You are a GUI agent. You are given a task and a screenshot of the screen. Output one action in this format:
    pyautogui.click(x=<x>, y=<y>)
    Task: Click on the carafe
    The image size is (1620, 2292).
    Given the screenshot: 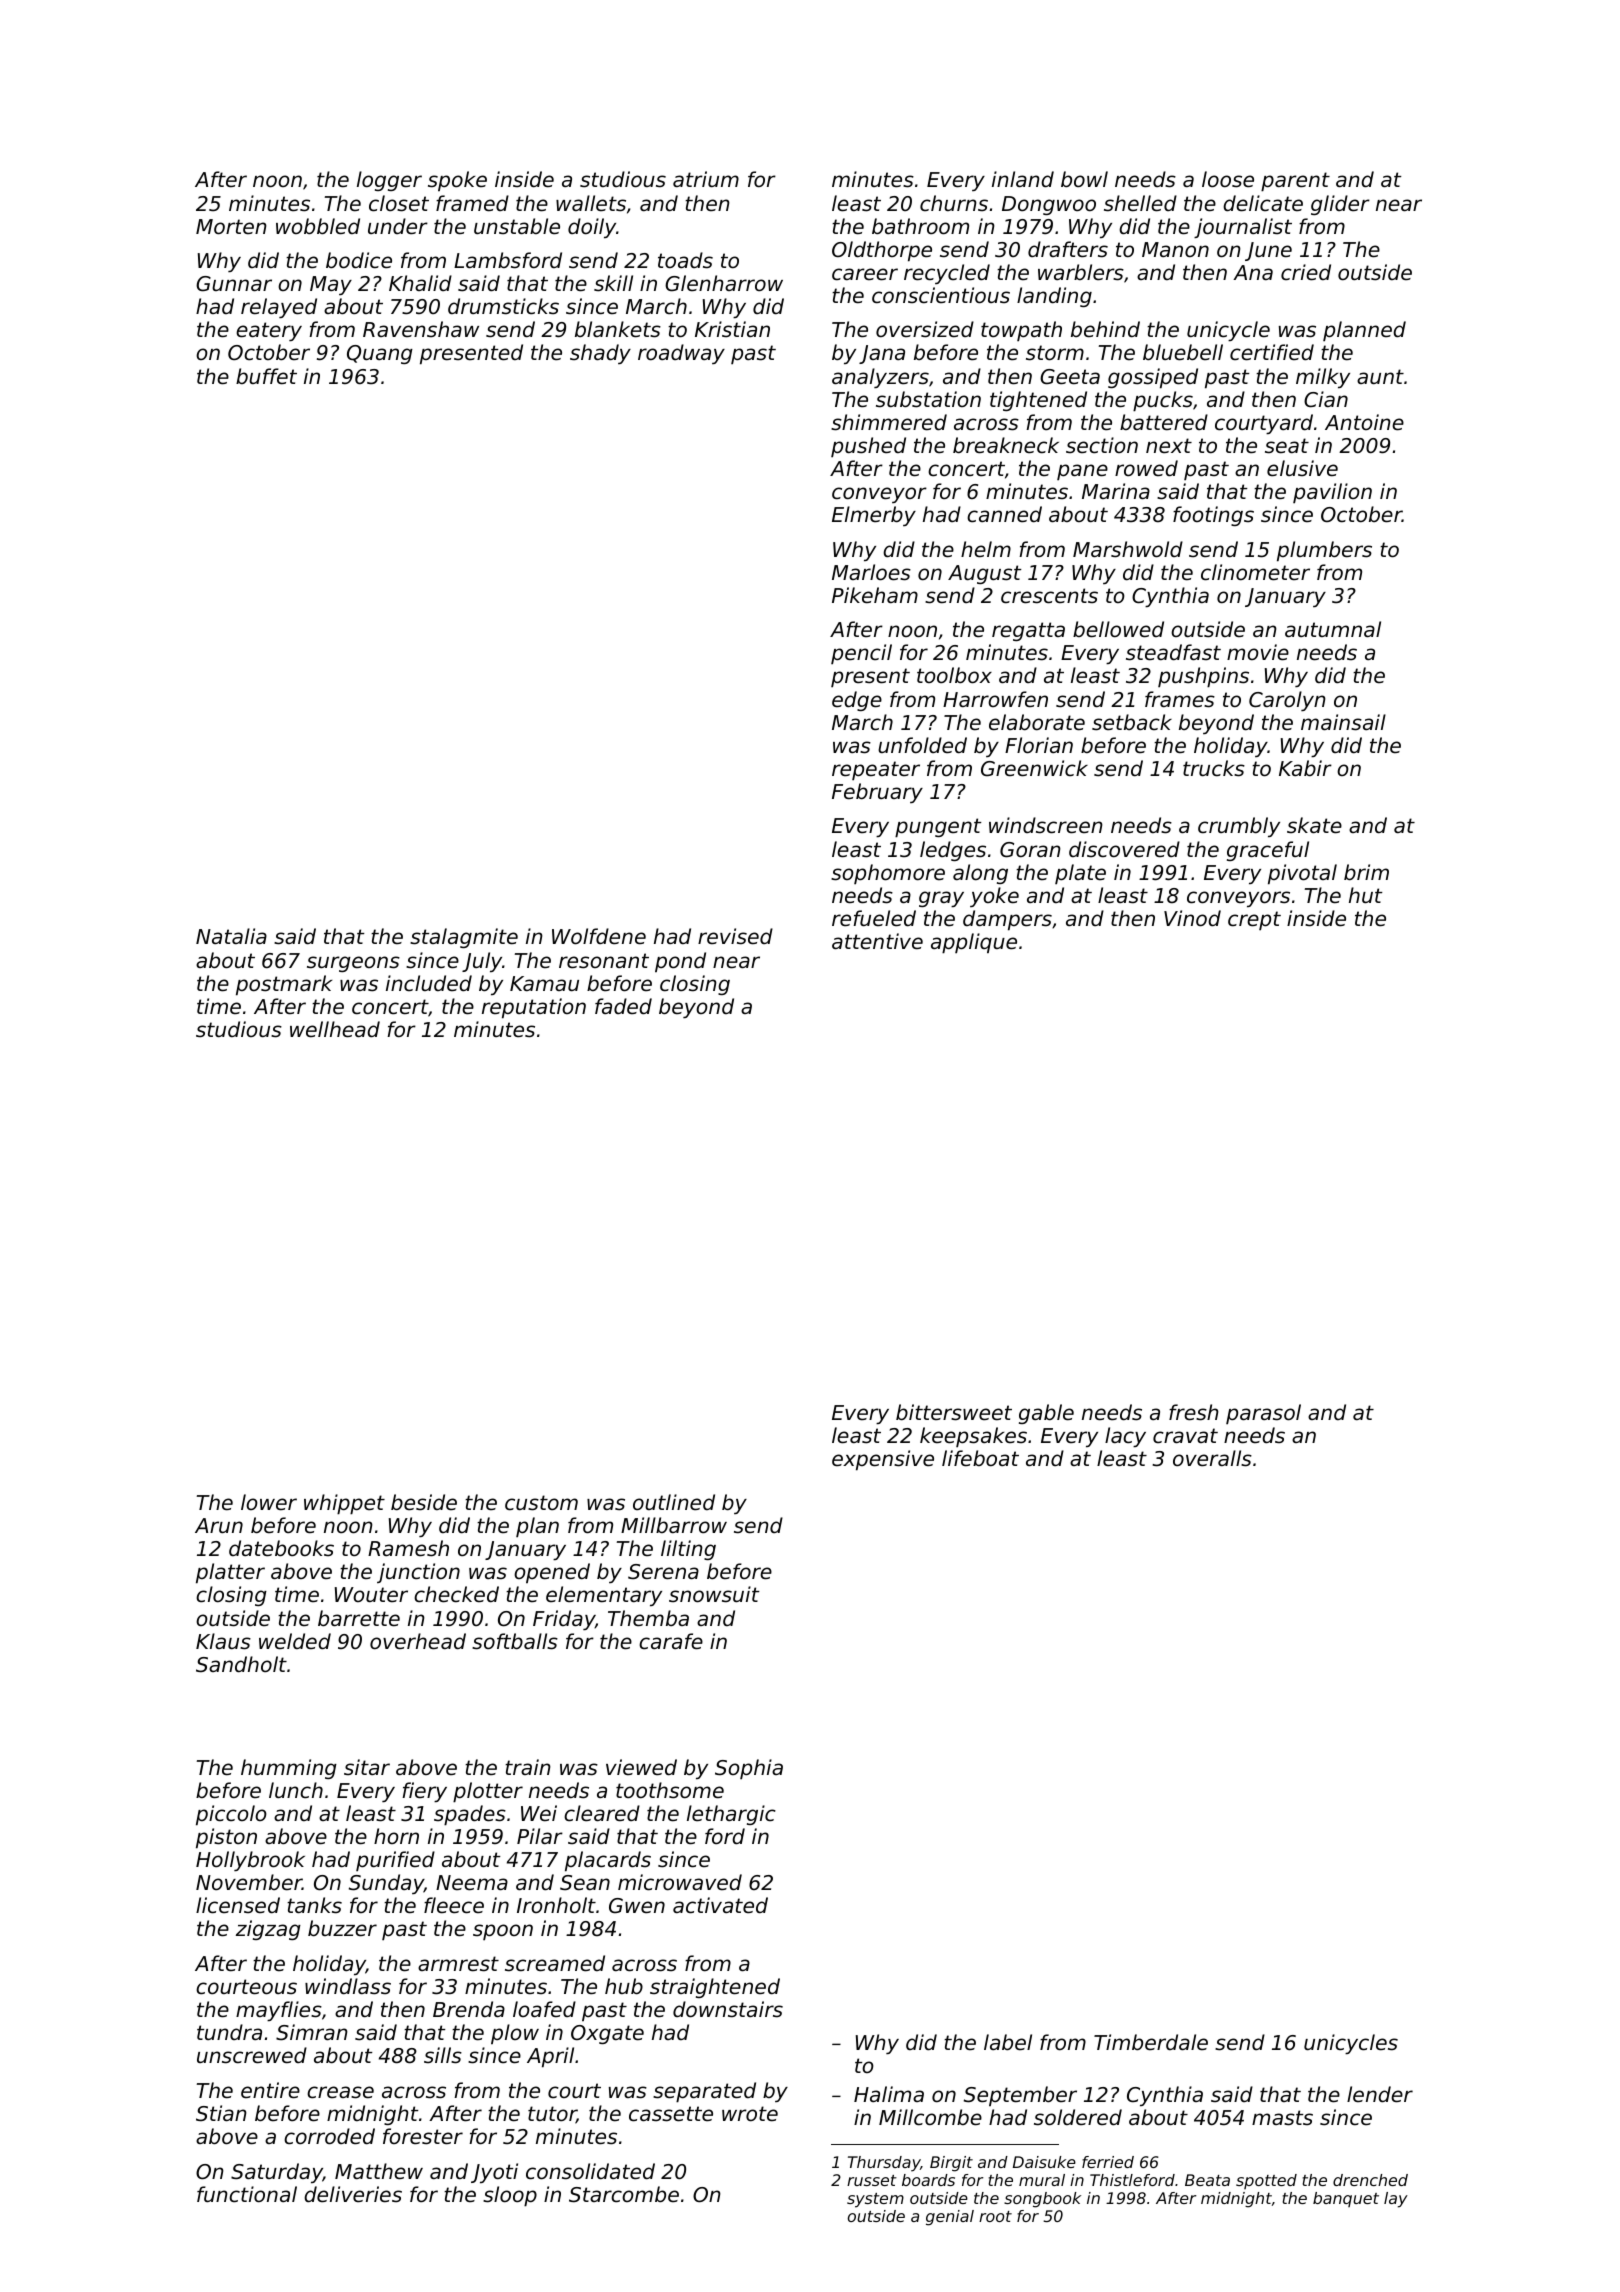 What is the action you would take?
    pyautogui.click(x=671, y=1641)
